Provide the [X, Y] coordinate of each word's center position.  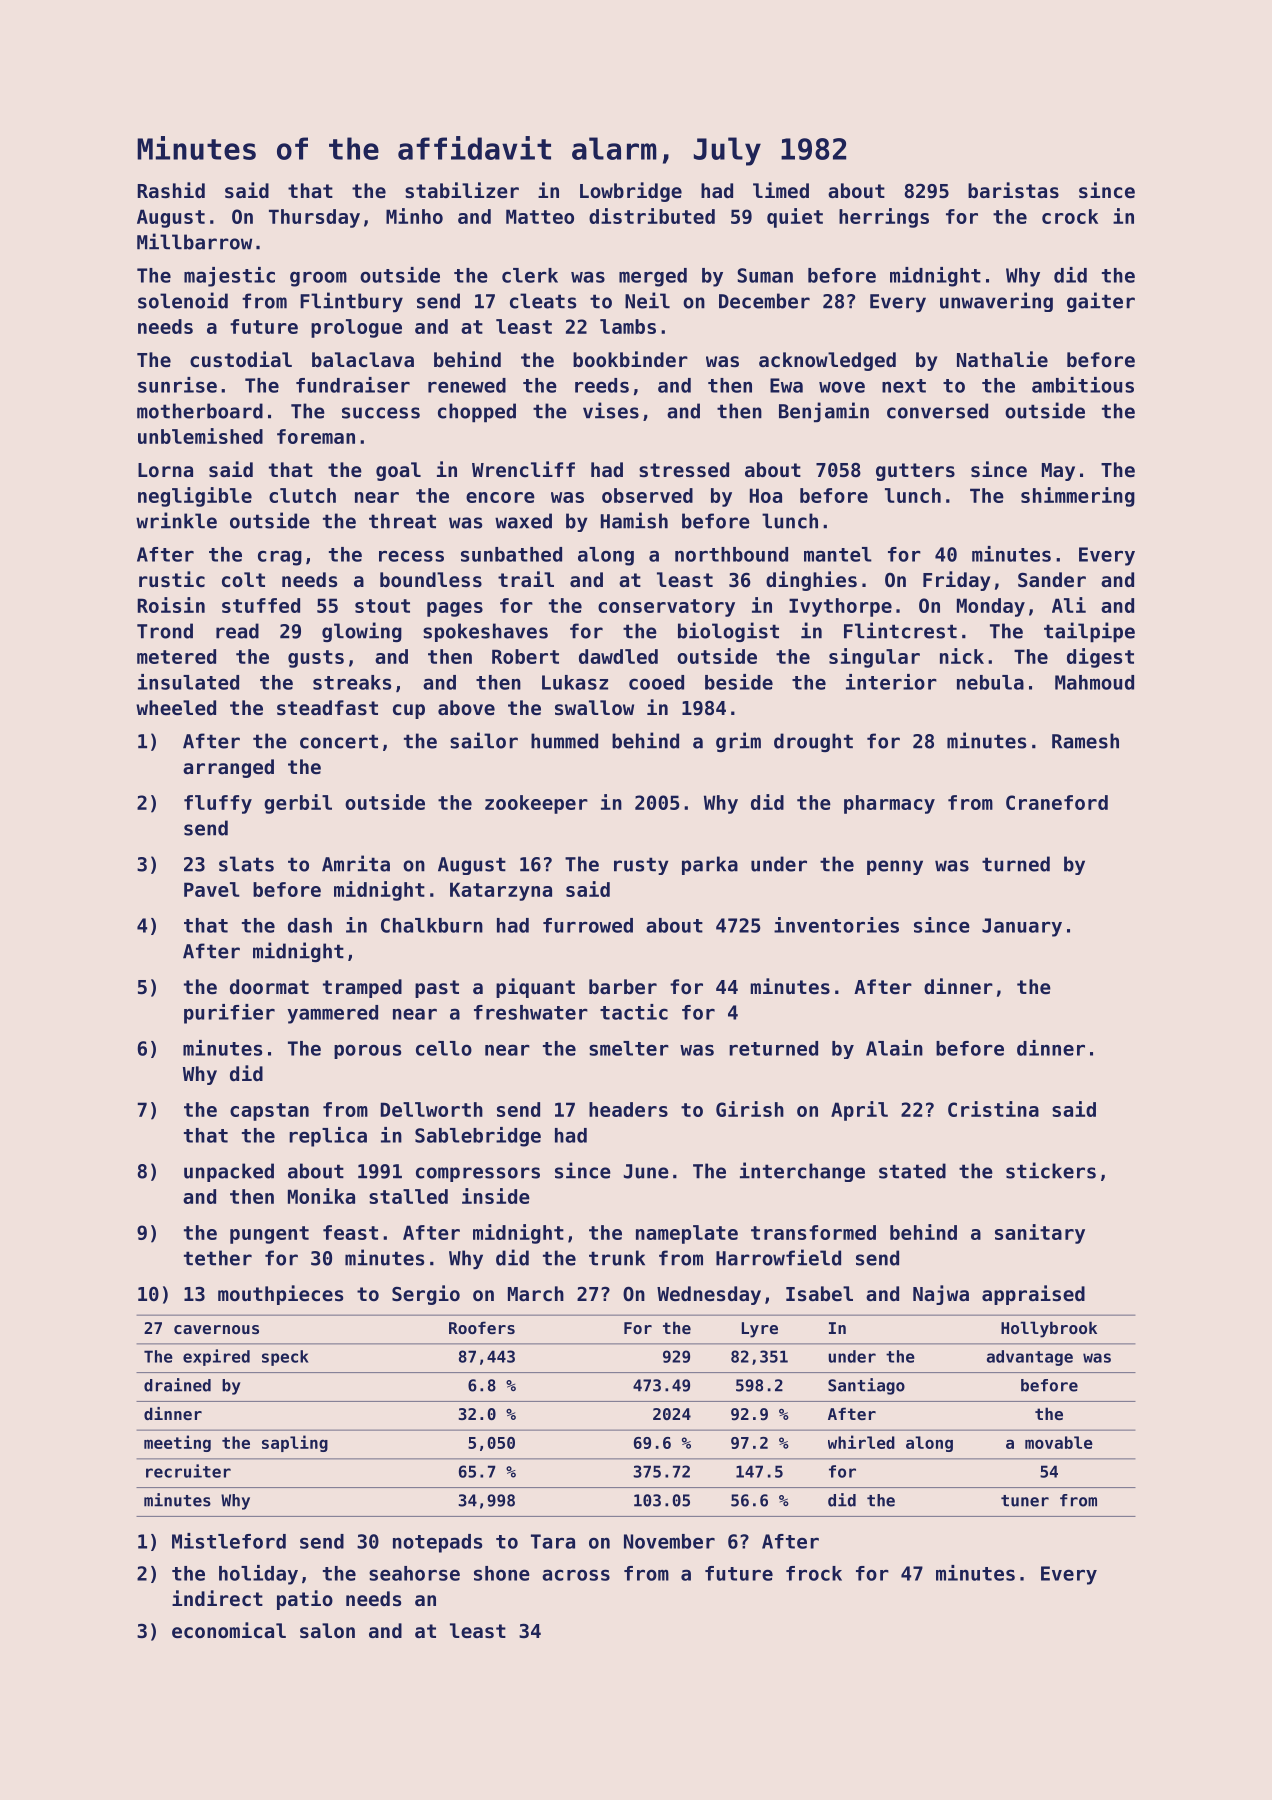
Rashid [171, 190]
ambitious [1083, 385]
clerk [530, 275]
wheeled [176, 707]
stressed [684, 470]
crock [1070, 216]
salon [327, 1631]
